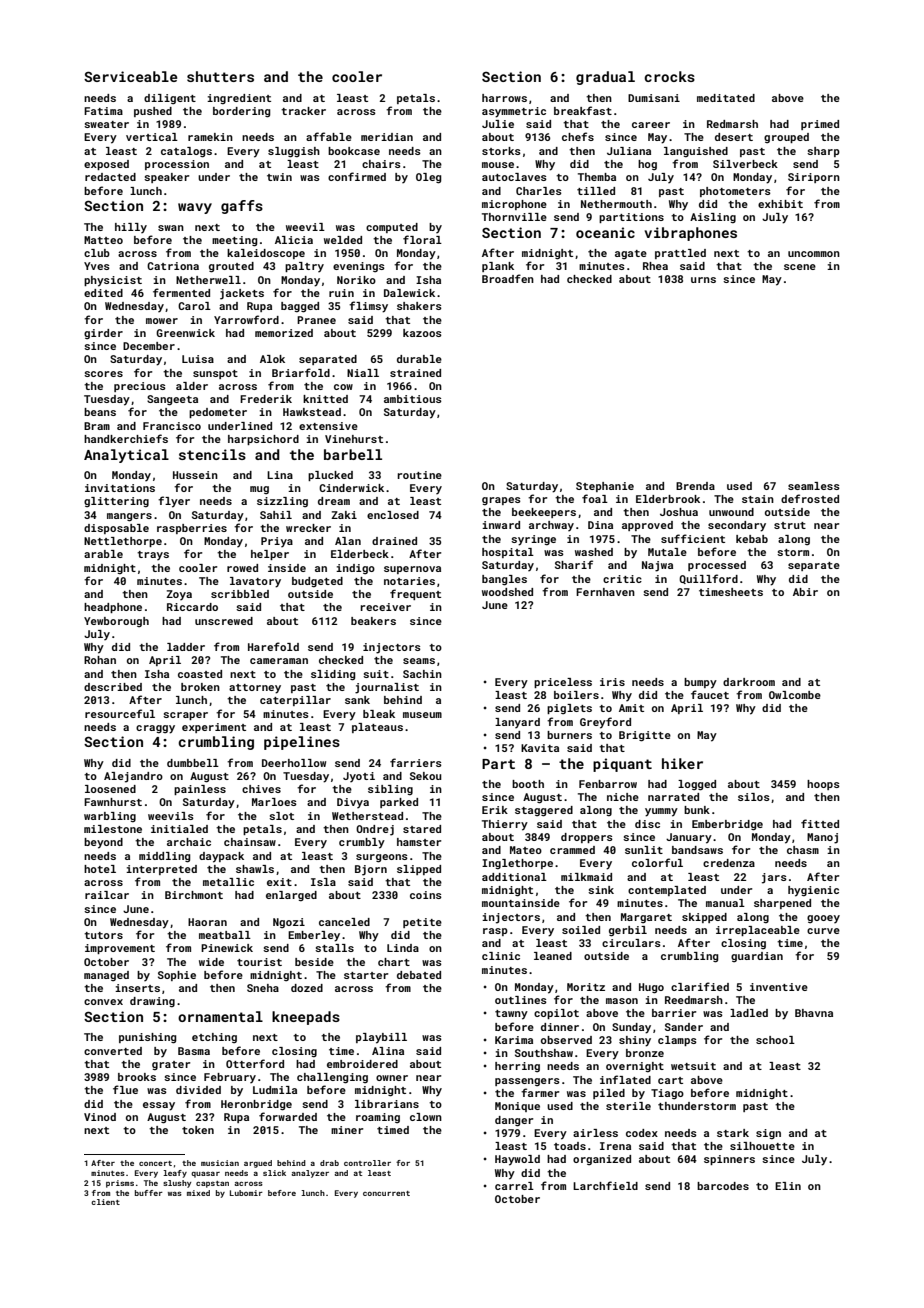 This document has height=1308, width=924. What do you see at coordinates (700, 683) in the document?
I see `bumpy` at bounding box center [700, 683].
